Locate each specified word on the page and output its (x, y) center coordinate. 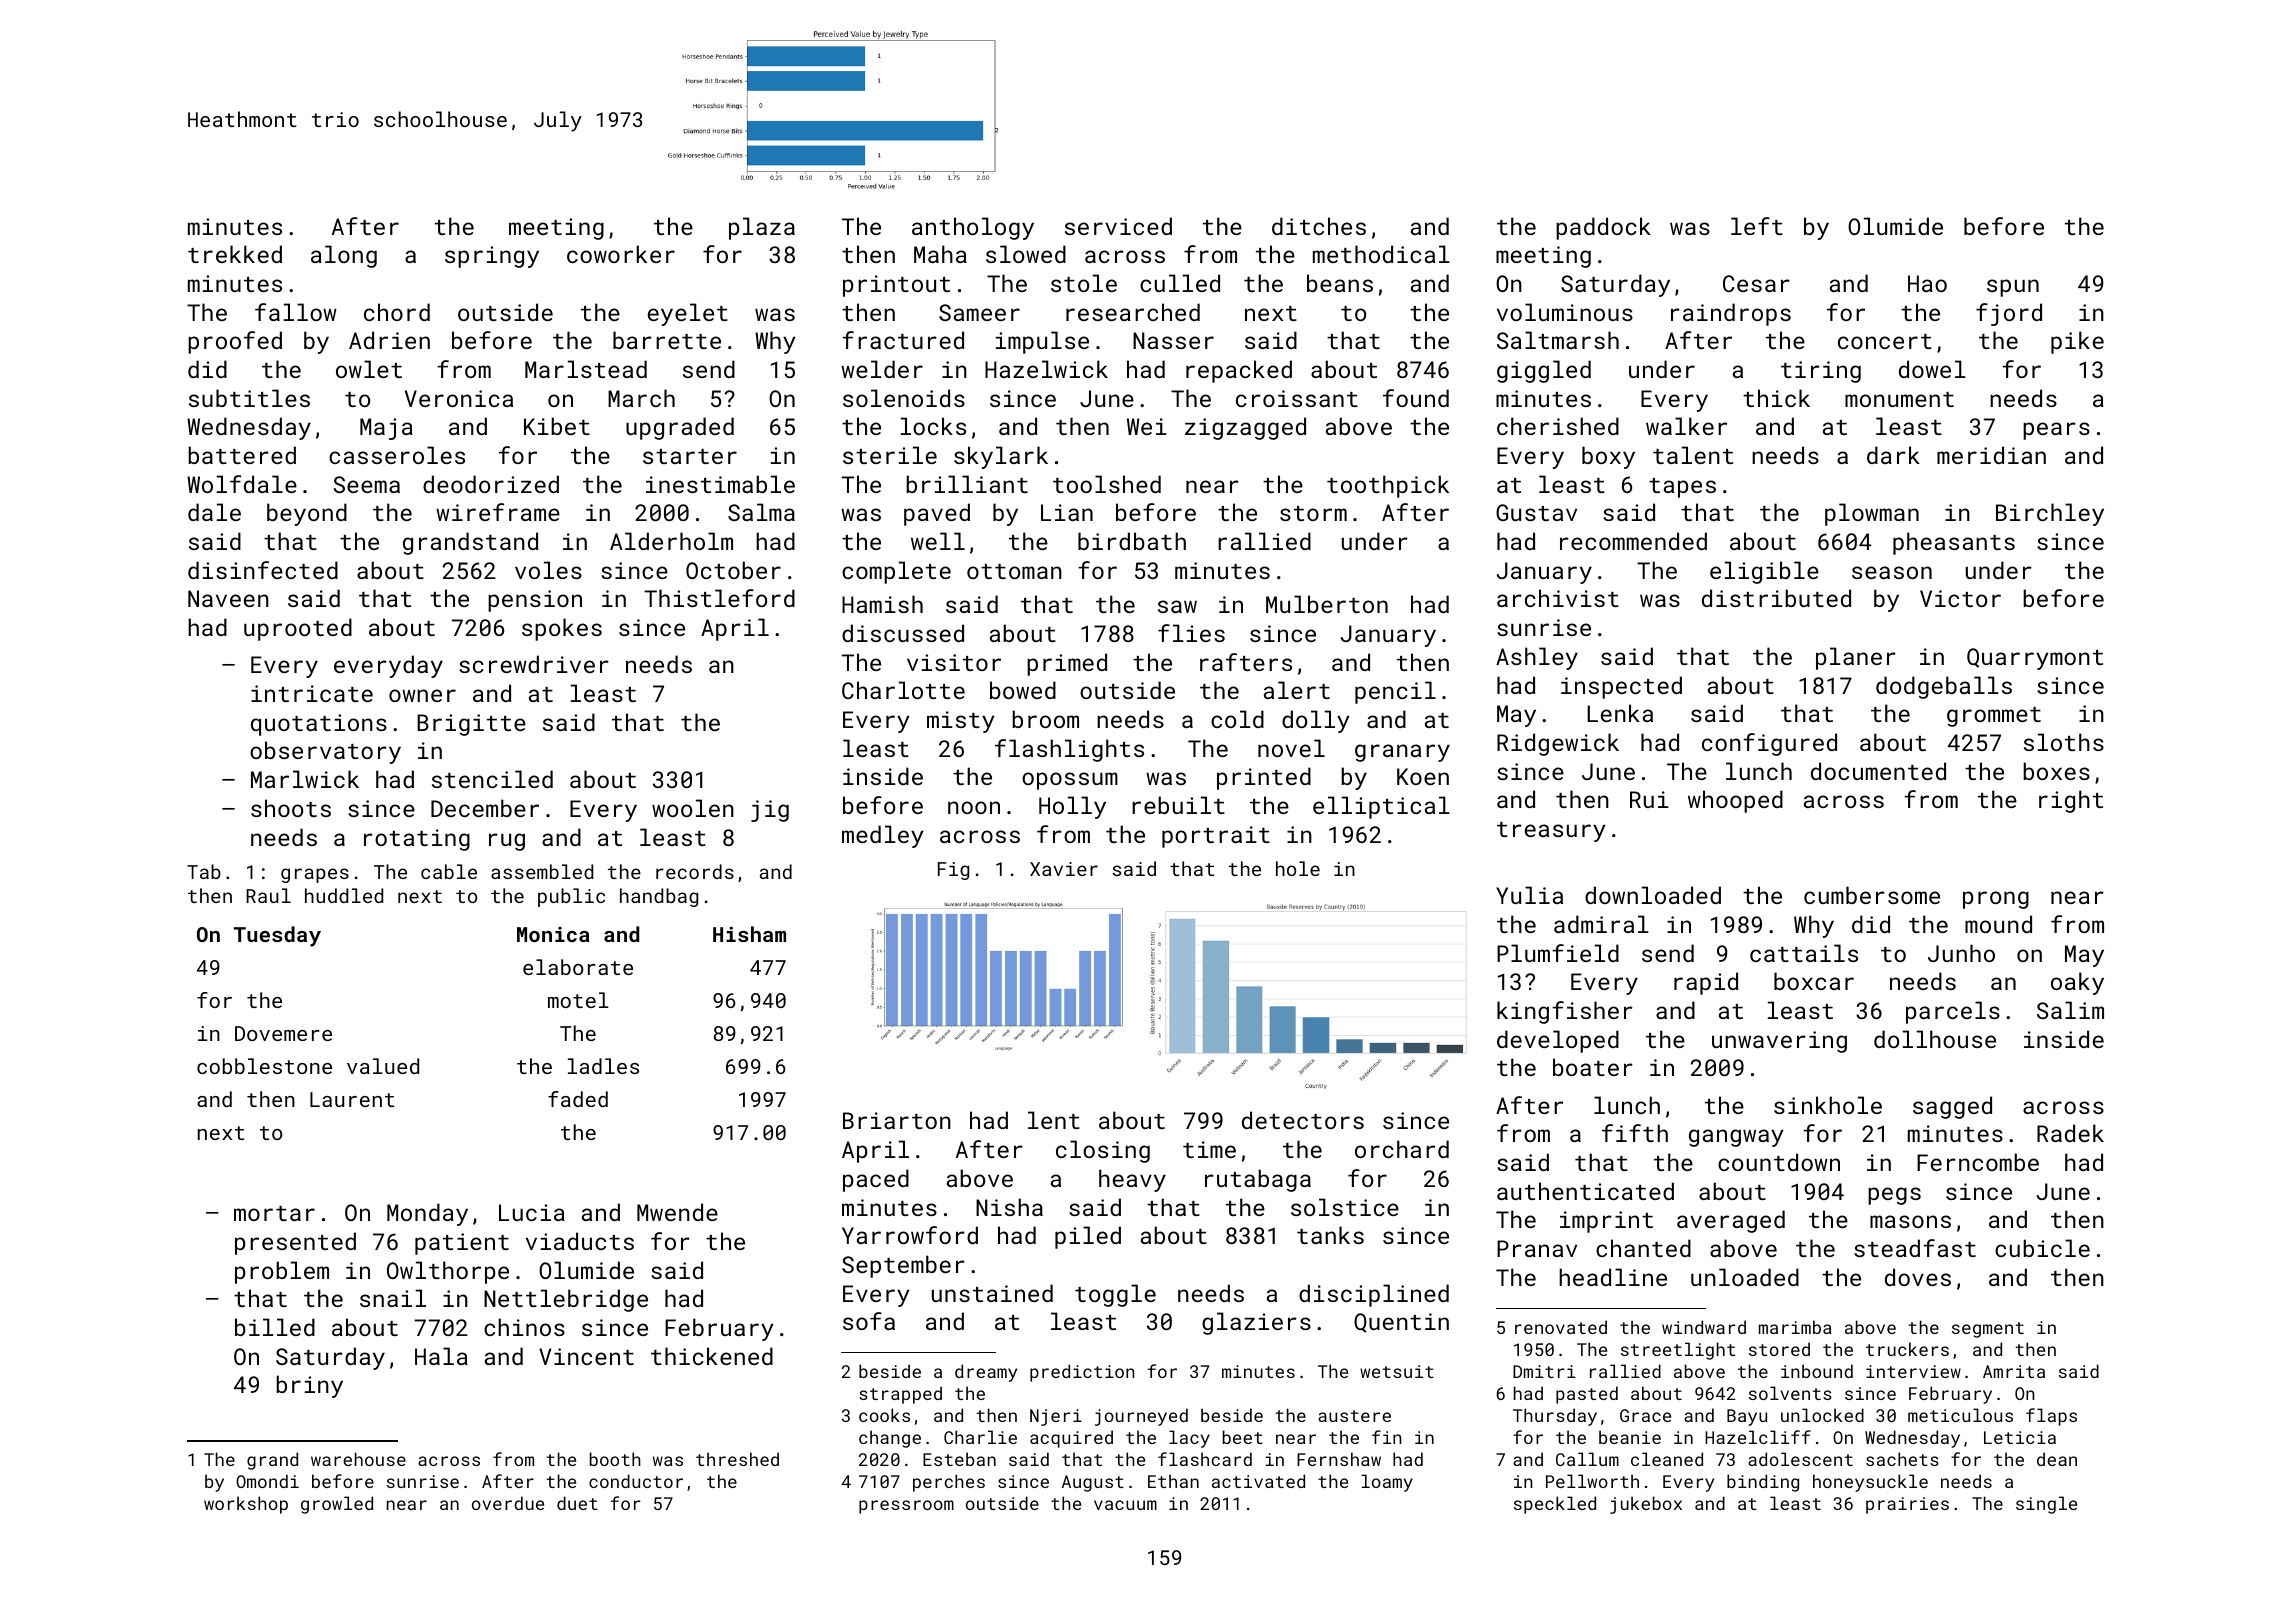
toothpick (1388, 486)
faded (578, 1099)
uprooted (298, 629)
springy (492, 257)
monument (1899, 399)
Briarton (897, 1120)
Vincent (586, 1356)
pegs (1894, 1196)
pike (2077, 342)
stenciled (492, 779)
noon (974, 807)
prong (1996, 900)
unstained (992, 1293)
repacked (1239, 371)
